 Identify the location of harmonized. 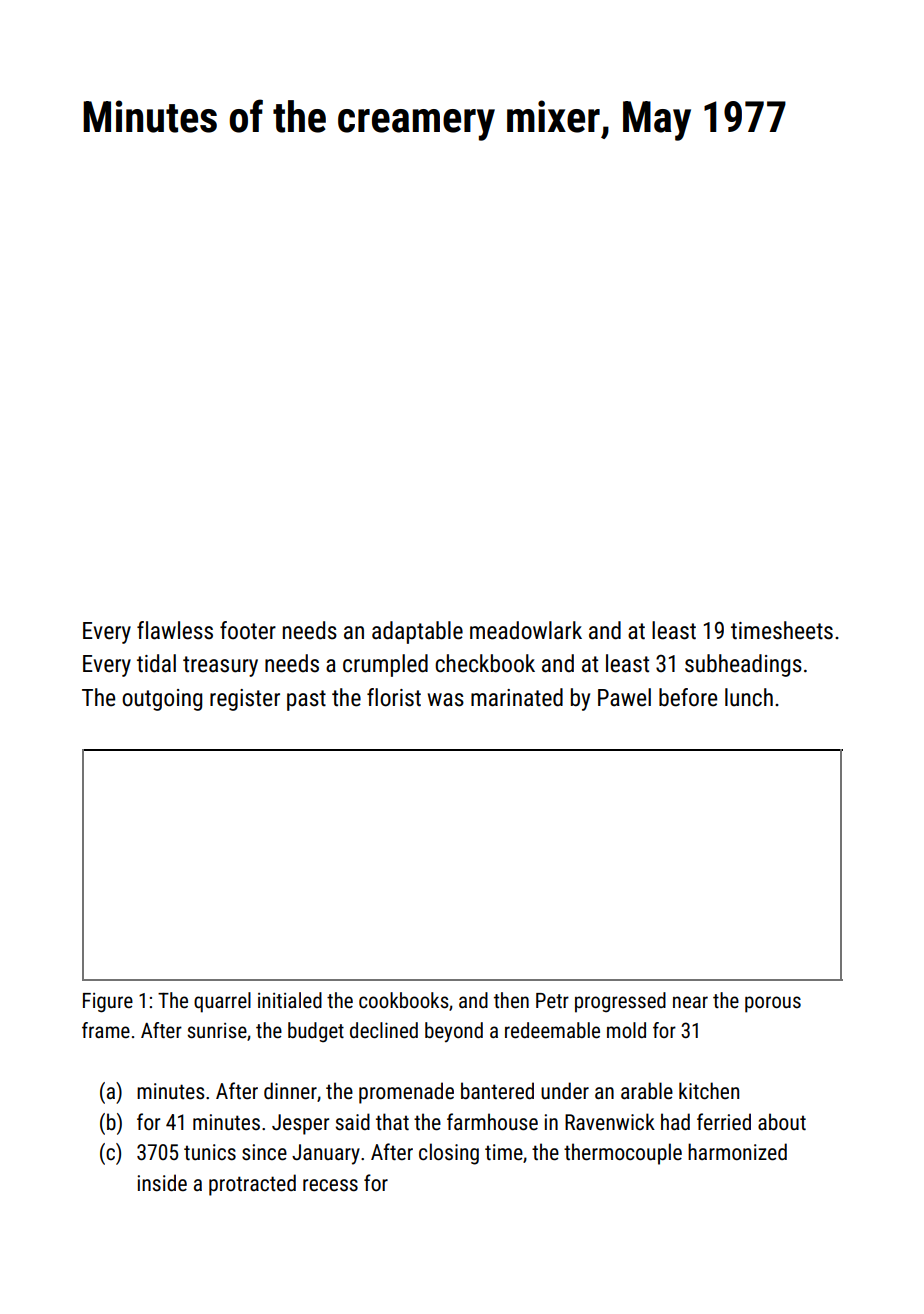
(737, 1152).
